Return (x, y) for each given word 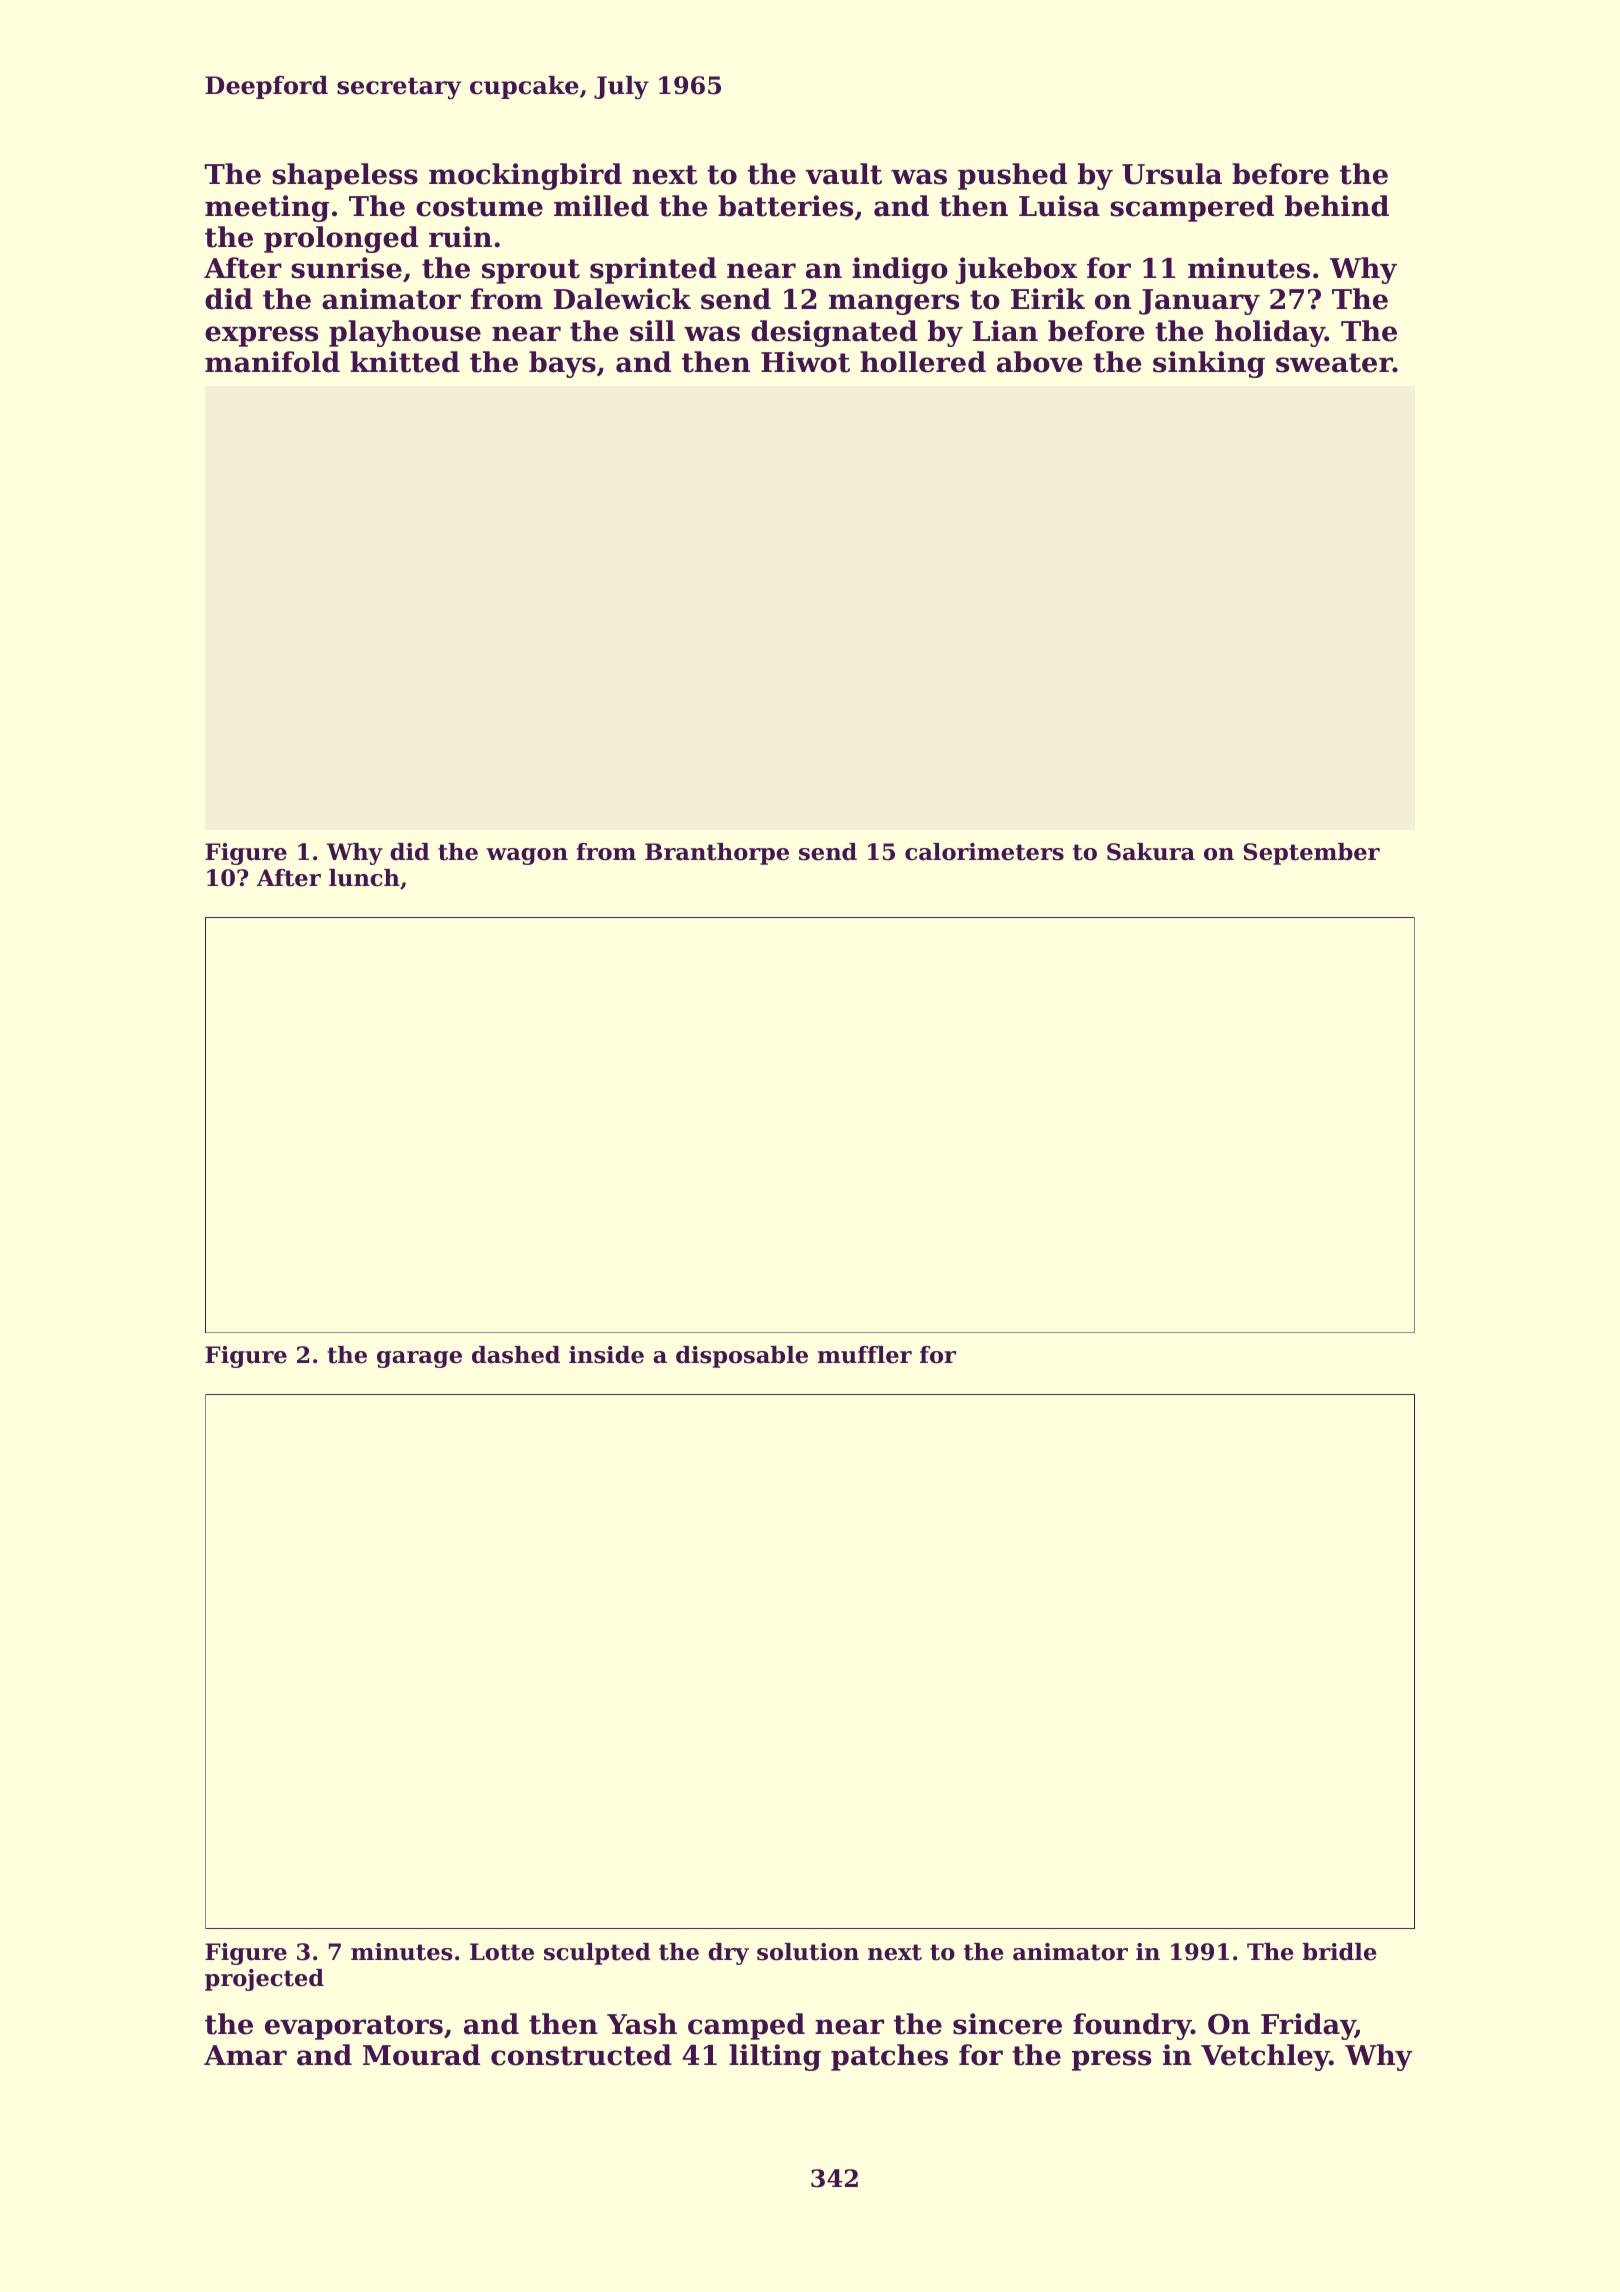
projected (264, 1980)
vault (844, 174)
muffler (865, 1355)
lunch (364, 878)
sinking (1209, 364)
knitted (405, 362)
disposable (742, 1357)
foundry (1132, 2026)
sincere (1007, 2024)
